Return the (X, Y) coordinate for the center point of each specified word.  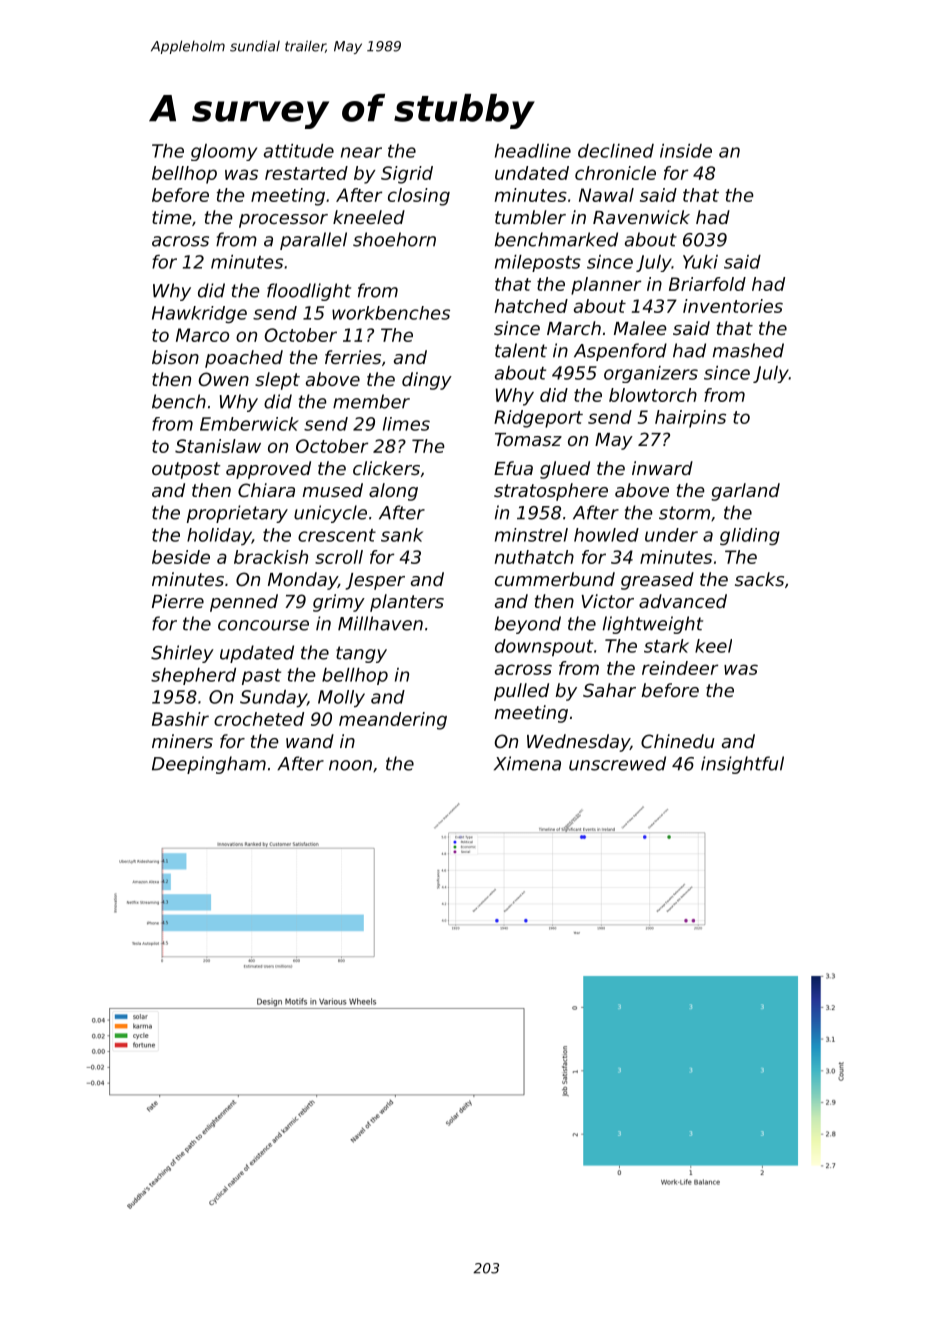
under (671, 535)
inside (686, 151)
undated (532, 173)
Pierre (178, 601)
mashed (748, 350)
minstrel (531, 535)
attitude (299, 151)
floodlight (309, 292)
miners (182, 741)
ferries (353, 357)
